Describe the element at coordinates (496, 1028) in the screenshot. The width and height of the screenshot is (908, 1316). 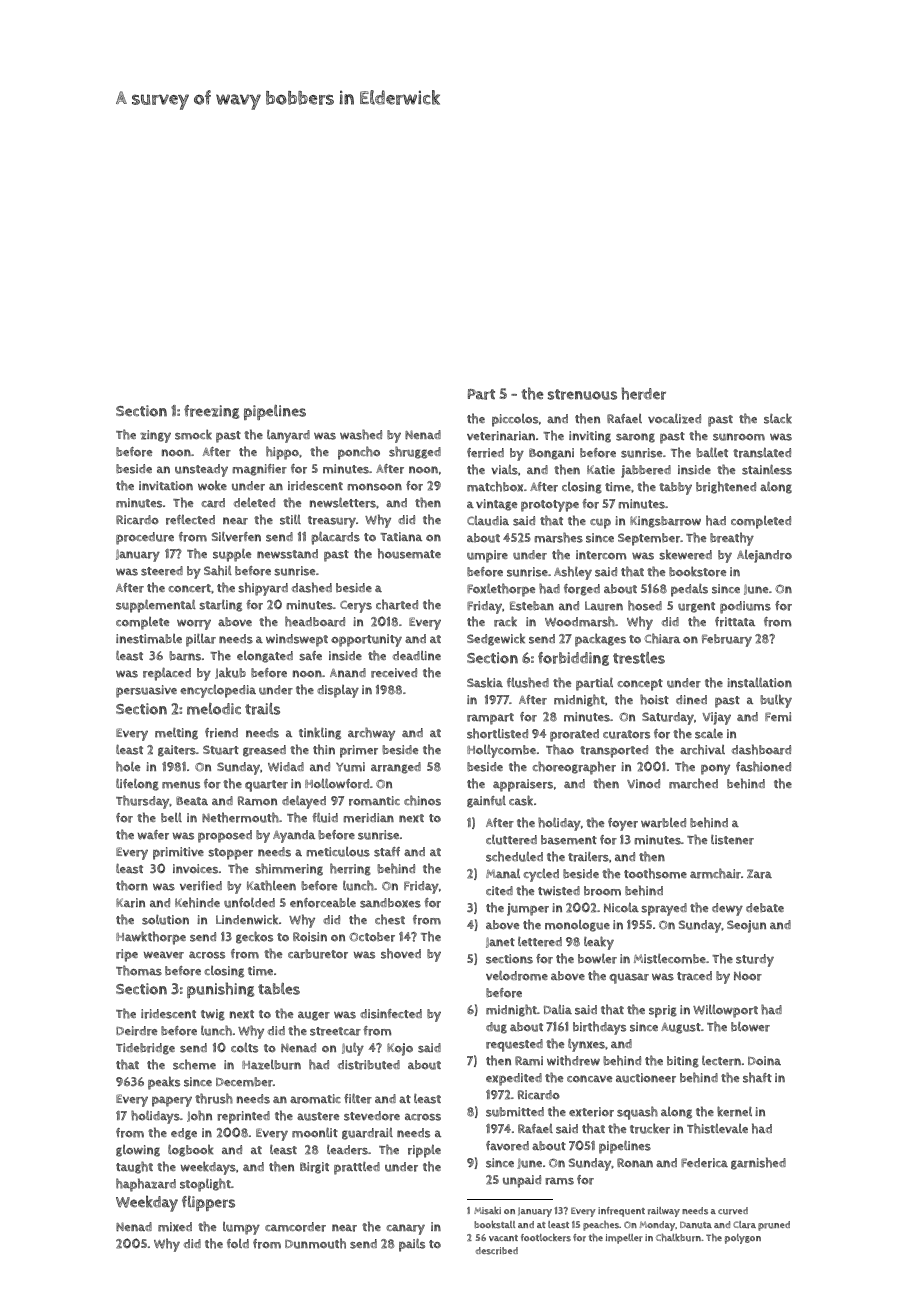
I see `dug` at that location.
